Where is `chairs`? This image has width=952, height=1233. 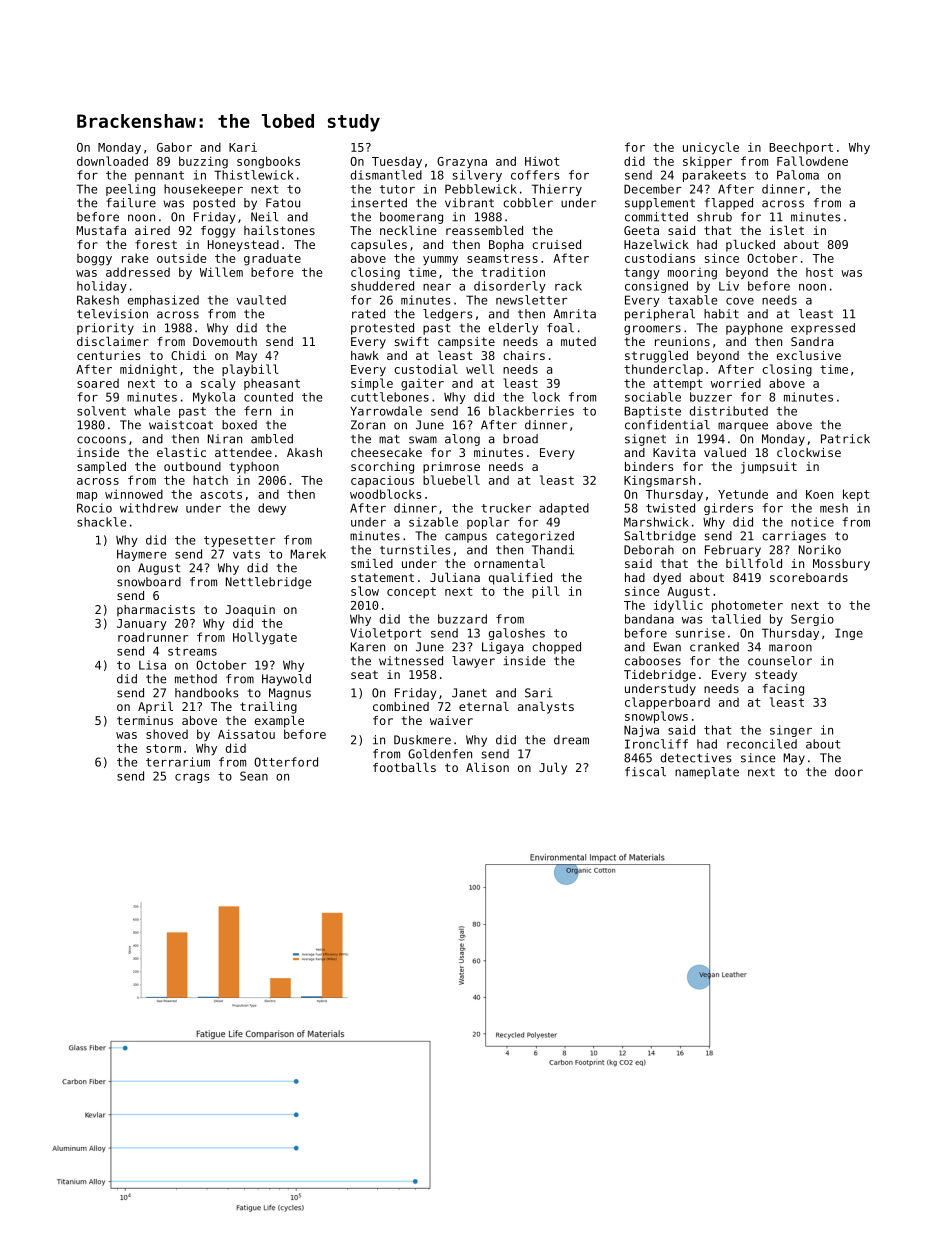 chairs is located at coordinates (524, 355).
